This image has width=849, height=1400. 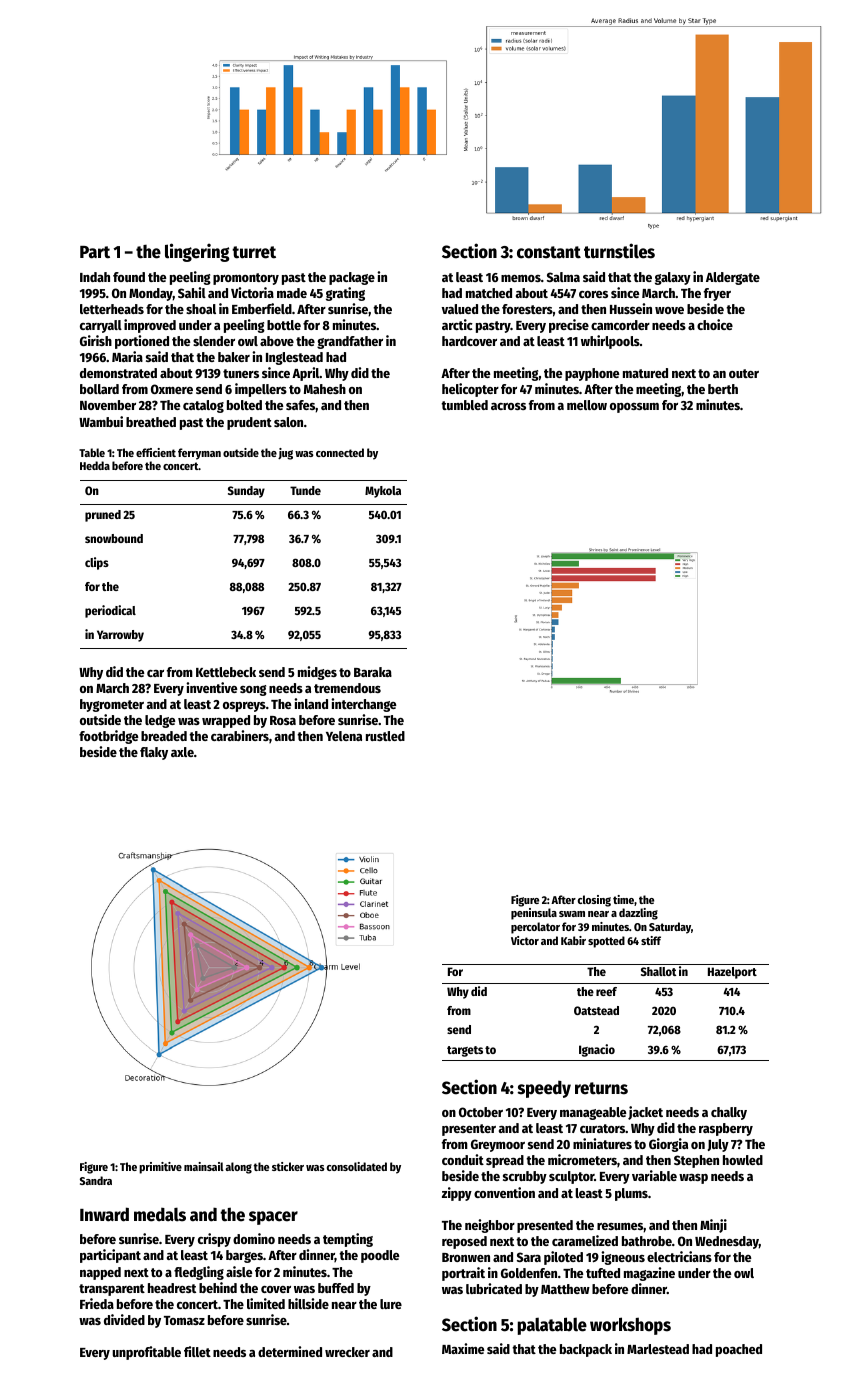 What do you see at coordinates (199, 454) in the image?
I see `ferryman` at bounding box center [199, 454].
